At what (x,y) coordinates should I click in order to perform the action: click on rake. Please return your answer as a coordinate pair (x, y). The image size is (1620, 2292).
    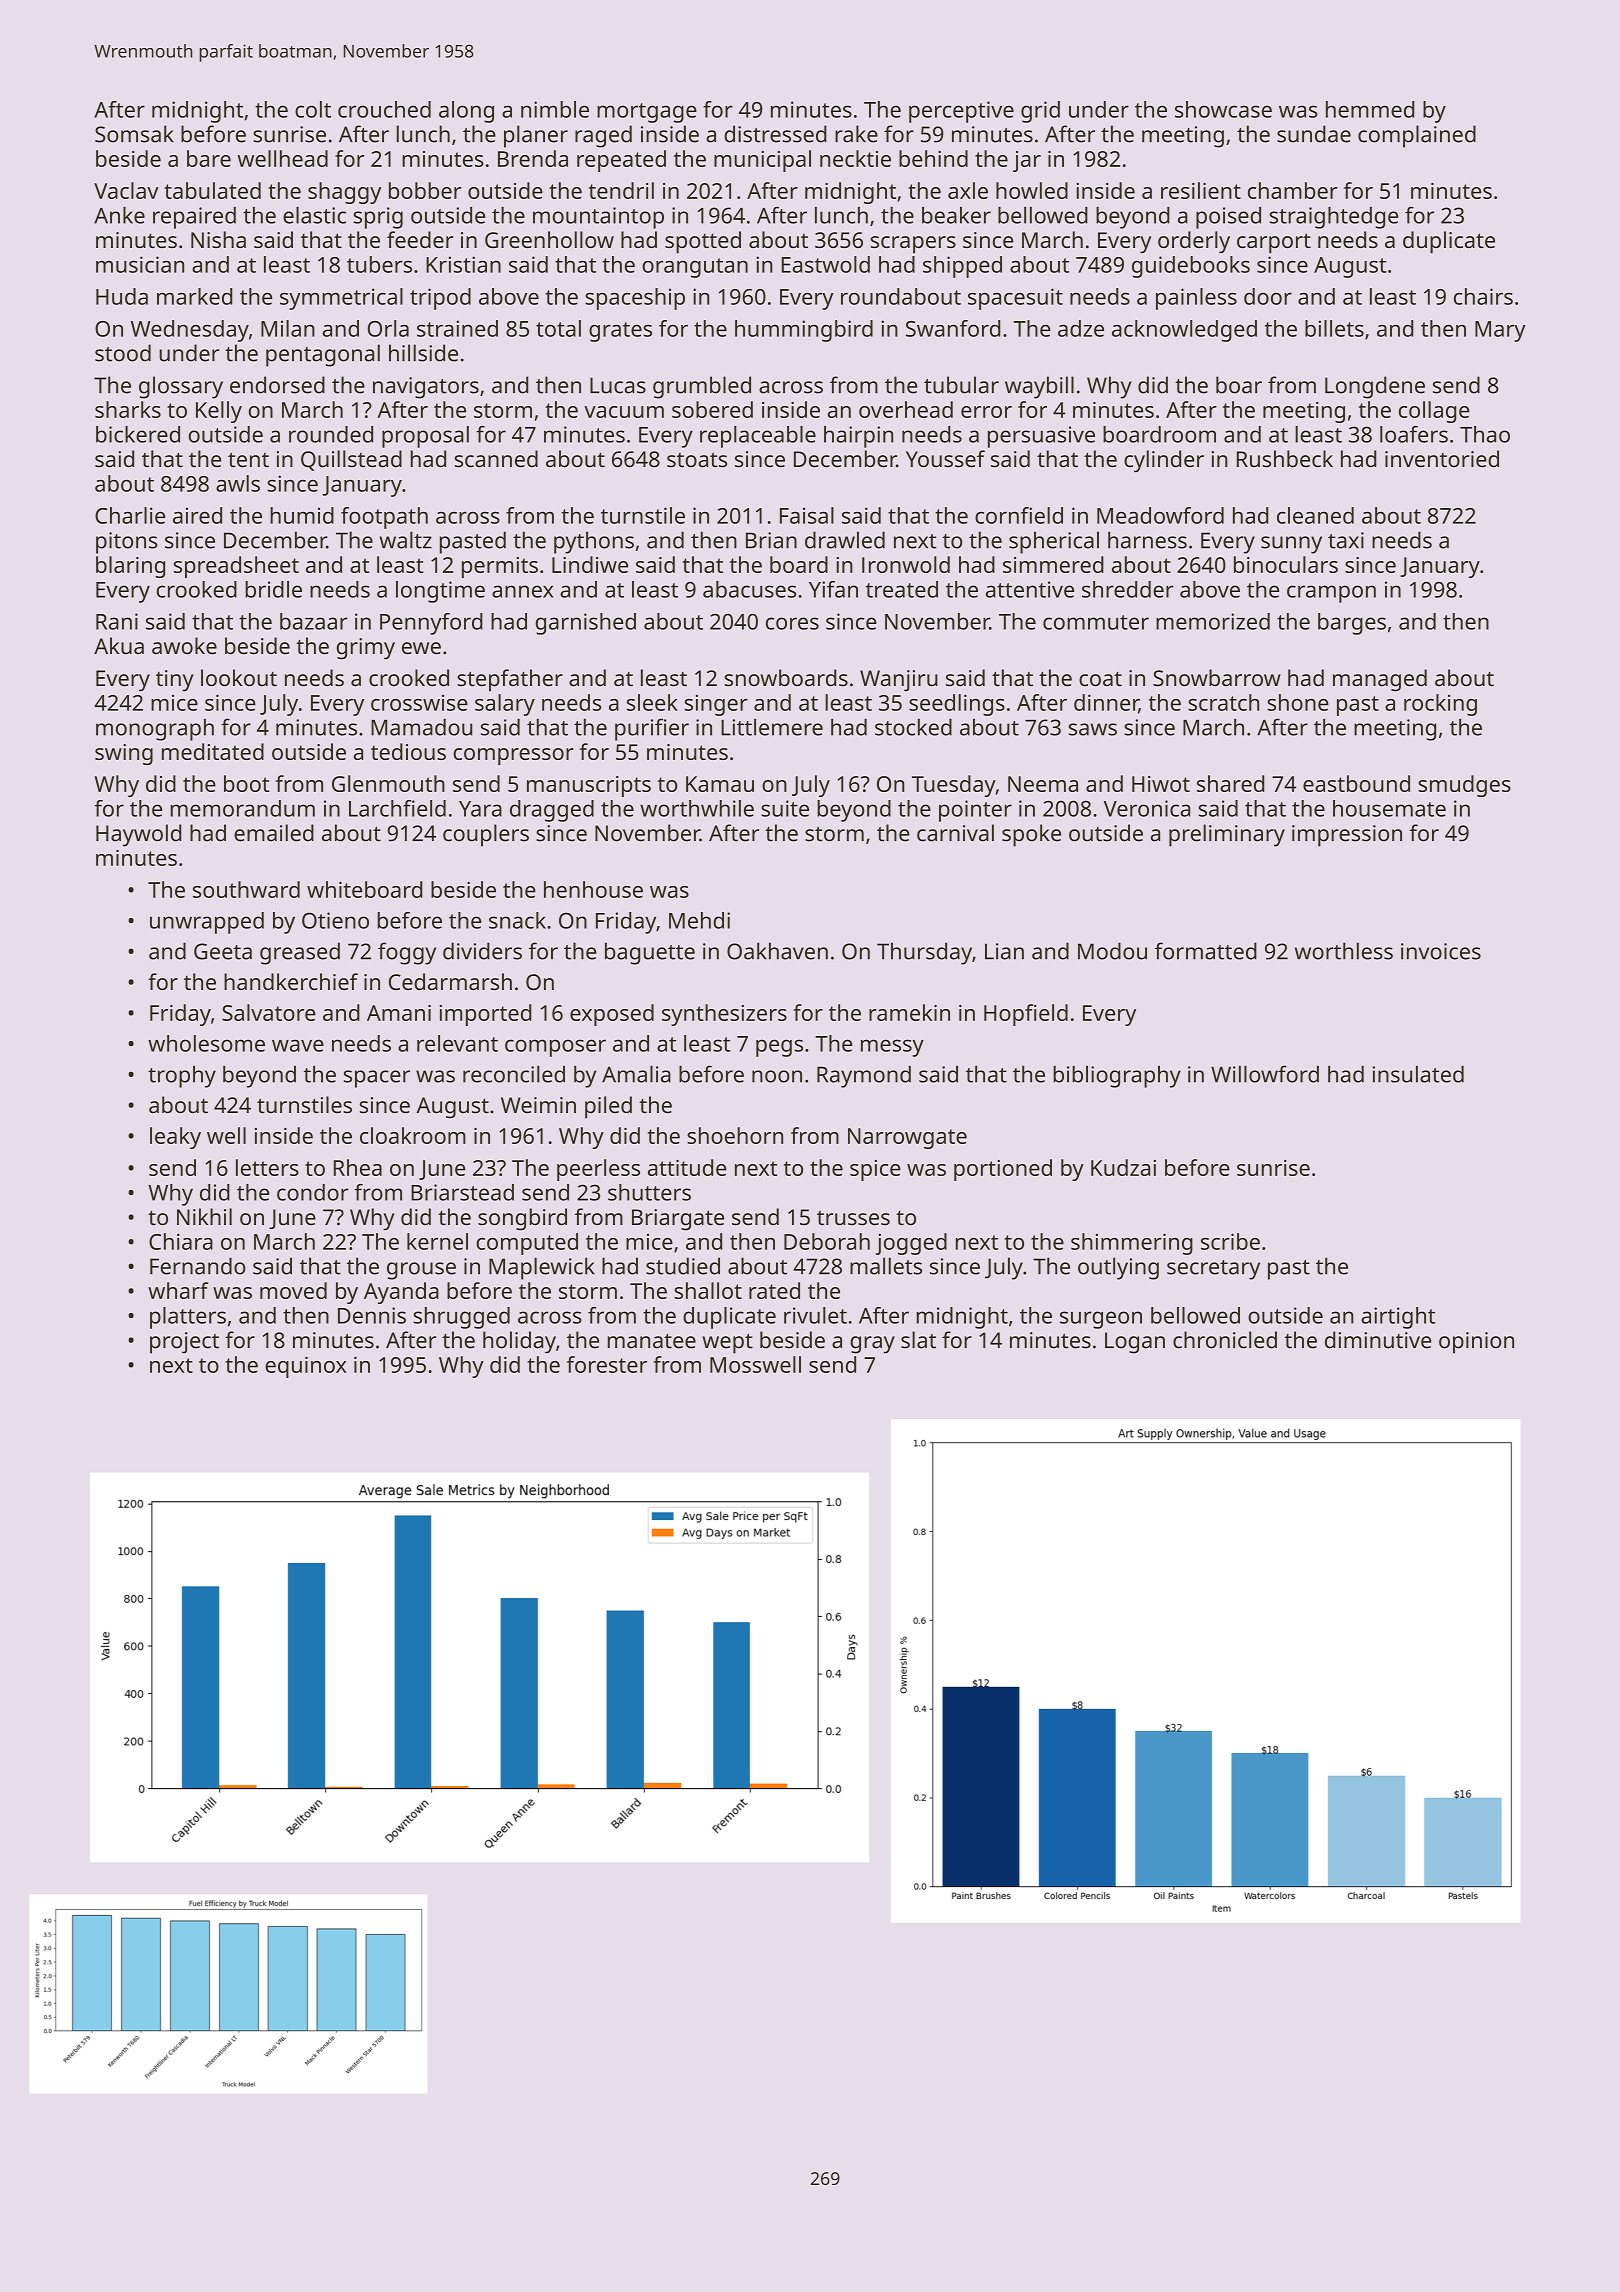
    Looking at the image, I should click on (856, 134).
